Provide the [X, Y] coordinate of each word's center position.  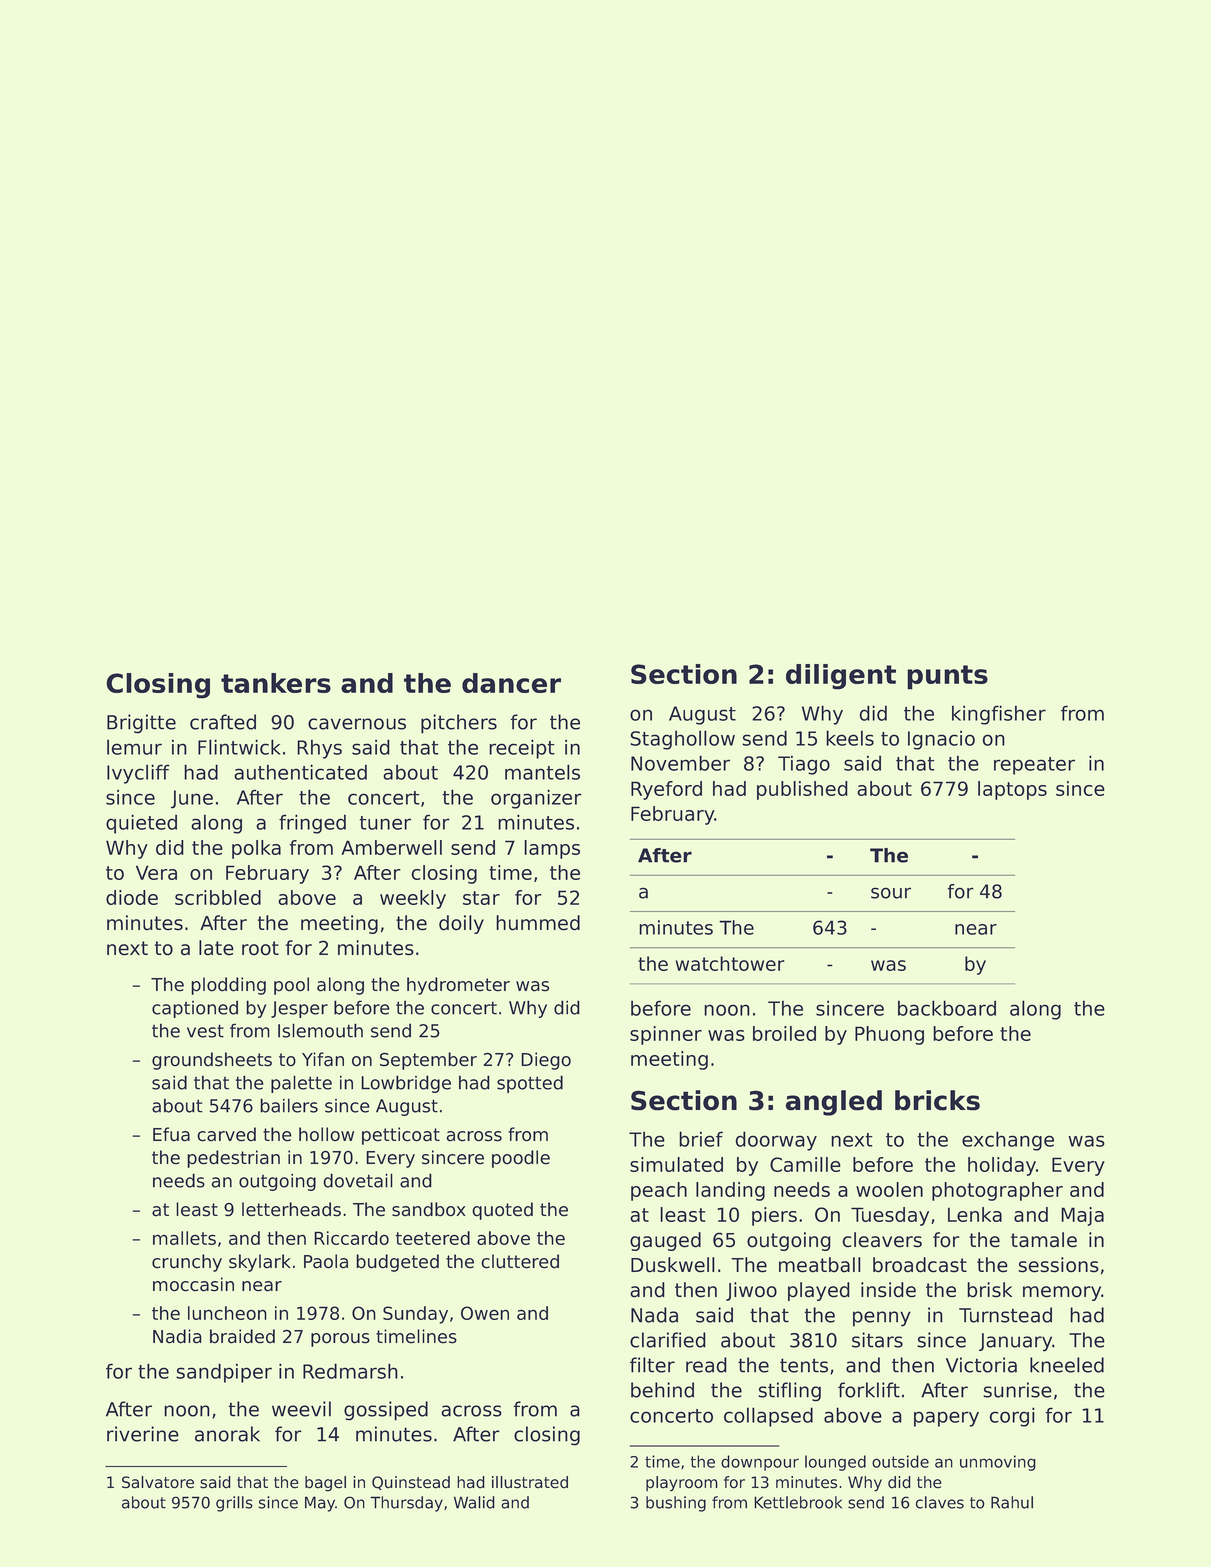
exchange [1008, 1141]
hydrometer [458, 986]
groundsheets [212, 1061]
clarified [668, 1340]
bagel [325, 1484]
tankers [276, 683]
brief [701, 1139]
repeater [1034, 766]
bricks [937, 1100]
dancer [511, 683]
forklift [869, 1390]
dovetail [358, 1180]
